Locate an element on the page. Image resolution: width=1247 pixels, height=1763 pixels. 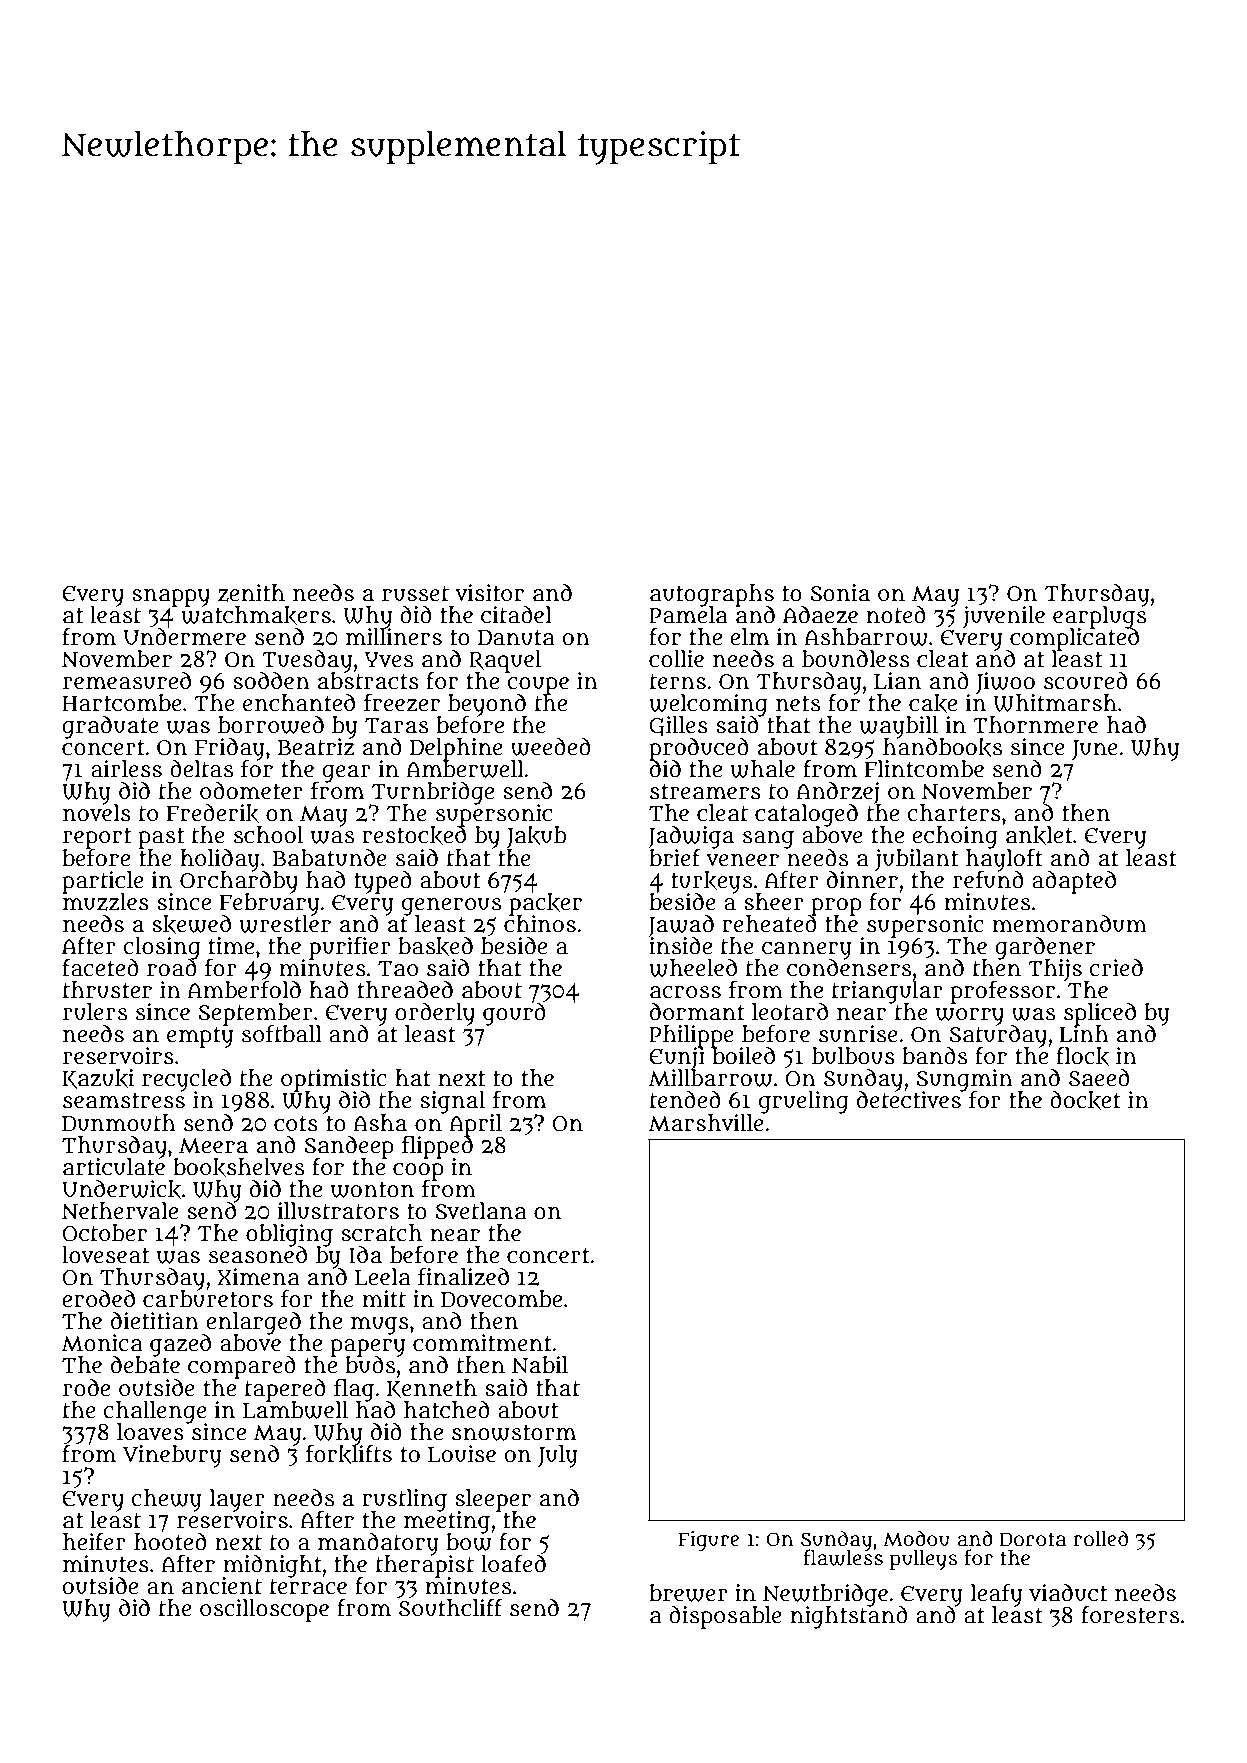
Amberfold is located at coordinates (244, 990).
